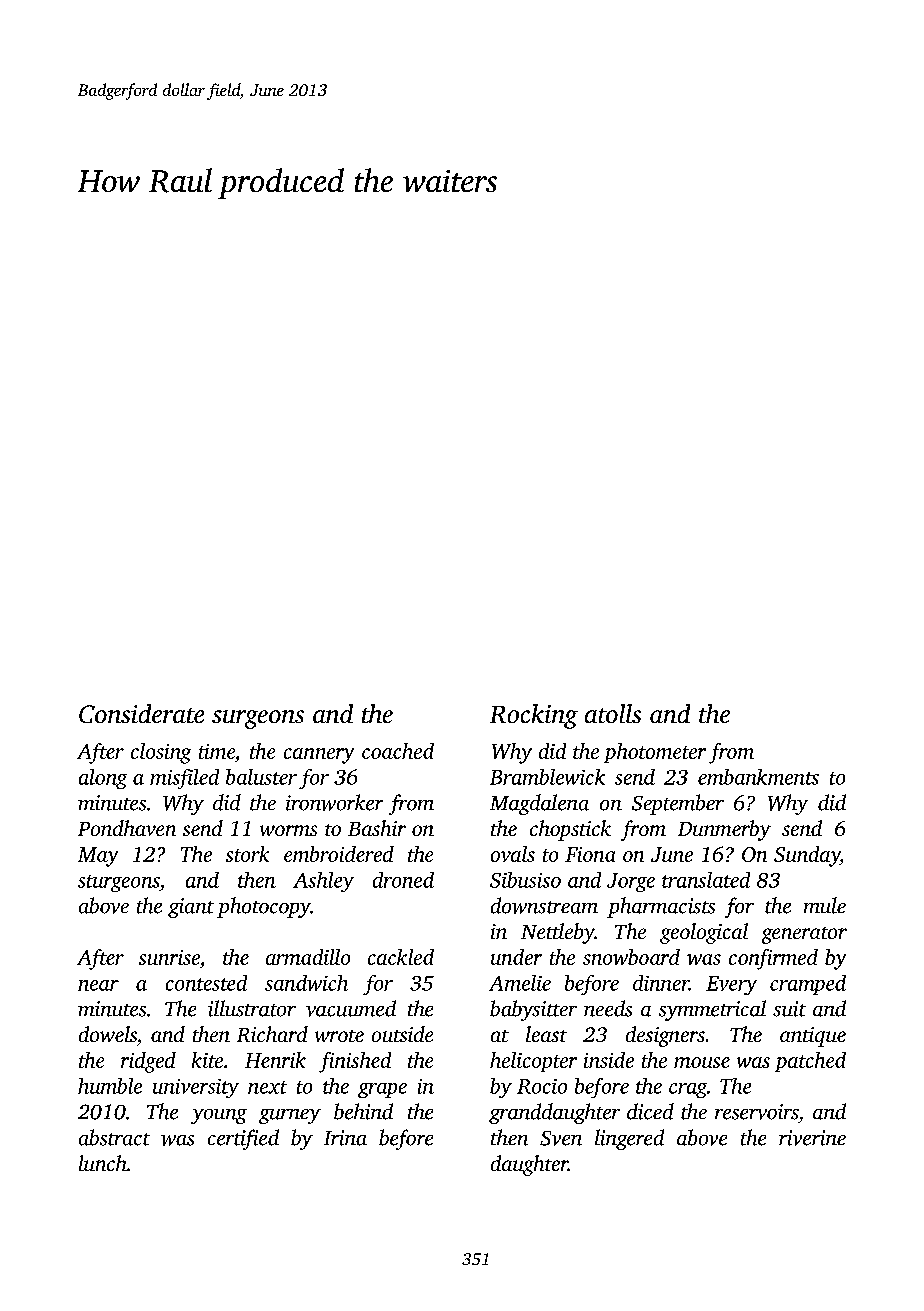 Image resolution: width=924 pixels, height=1311 pixels. Describe the element at coordinates (319, 756) in the document. I see `cannery` at that location.
